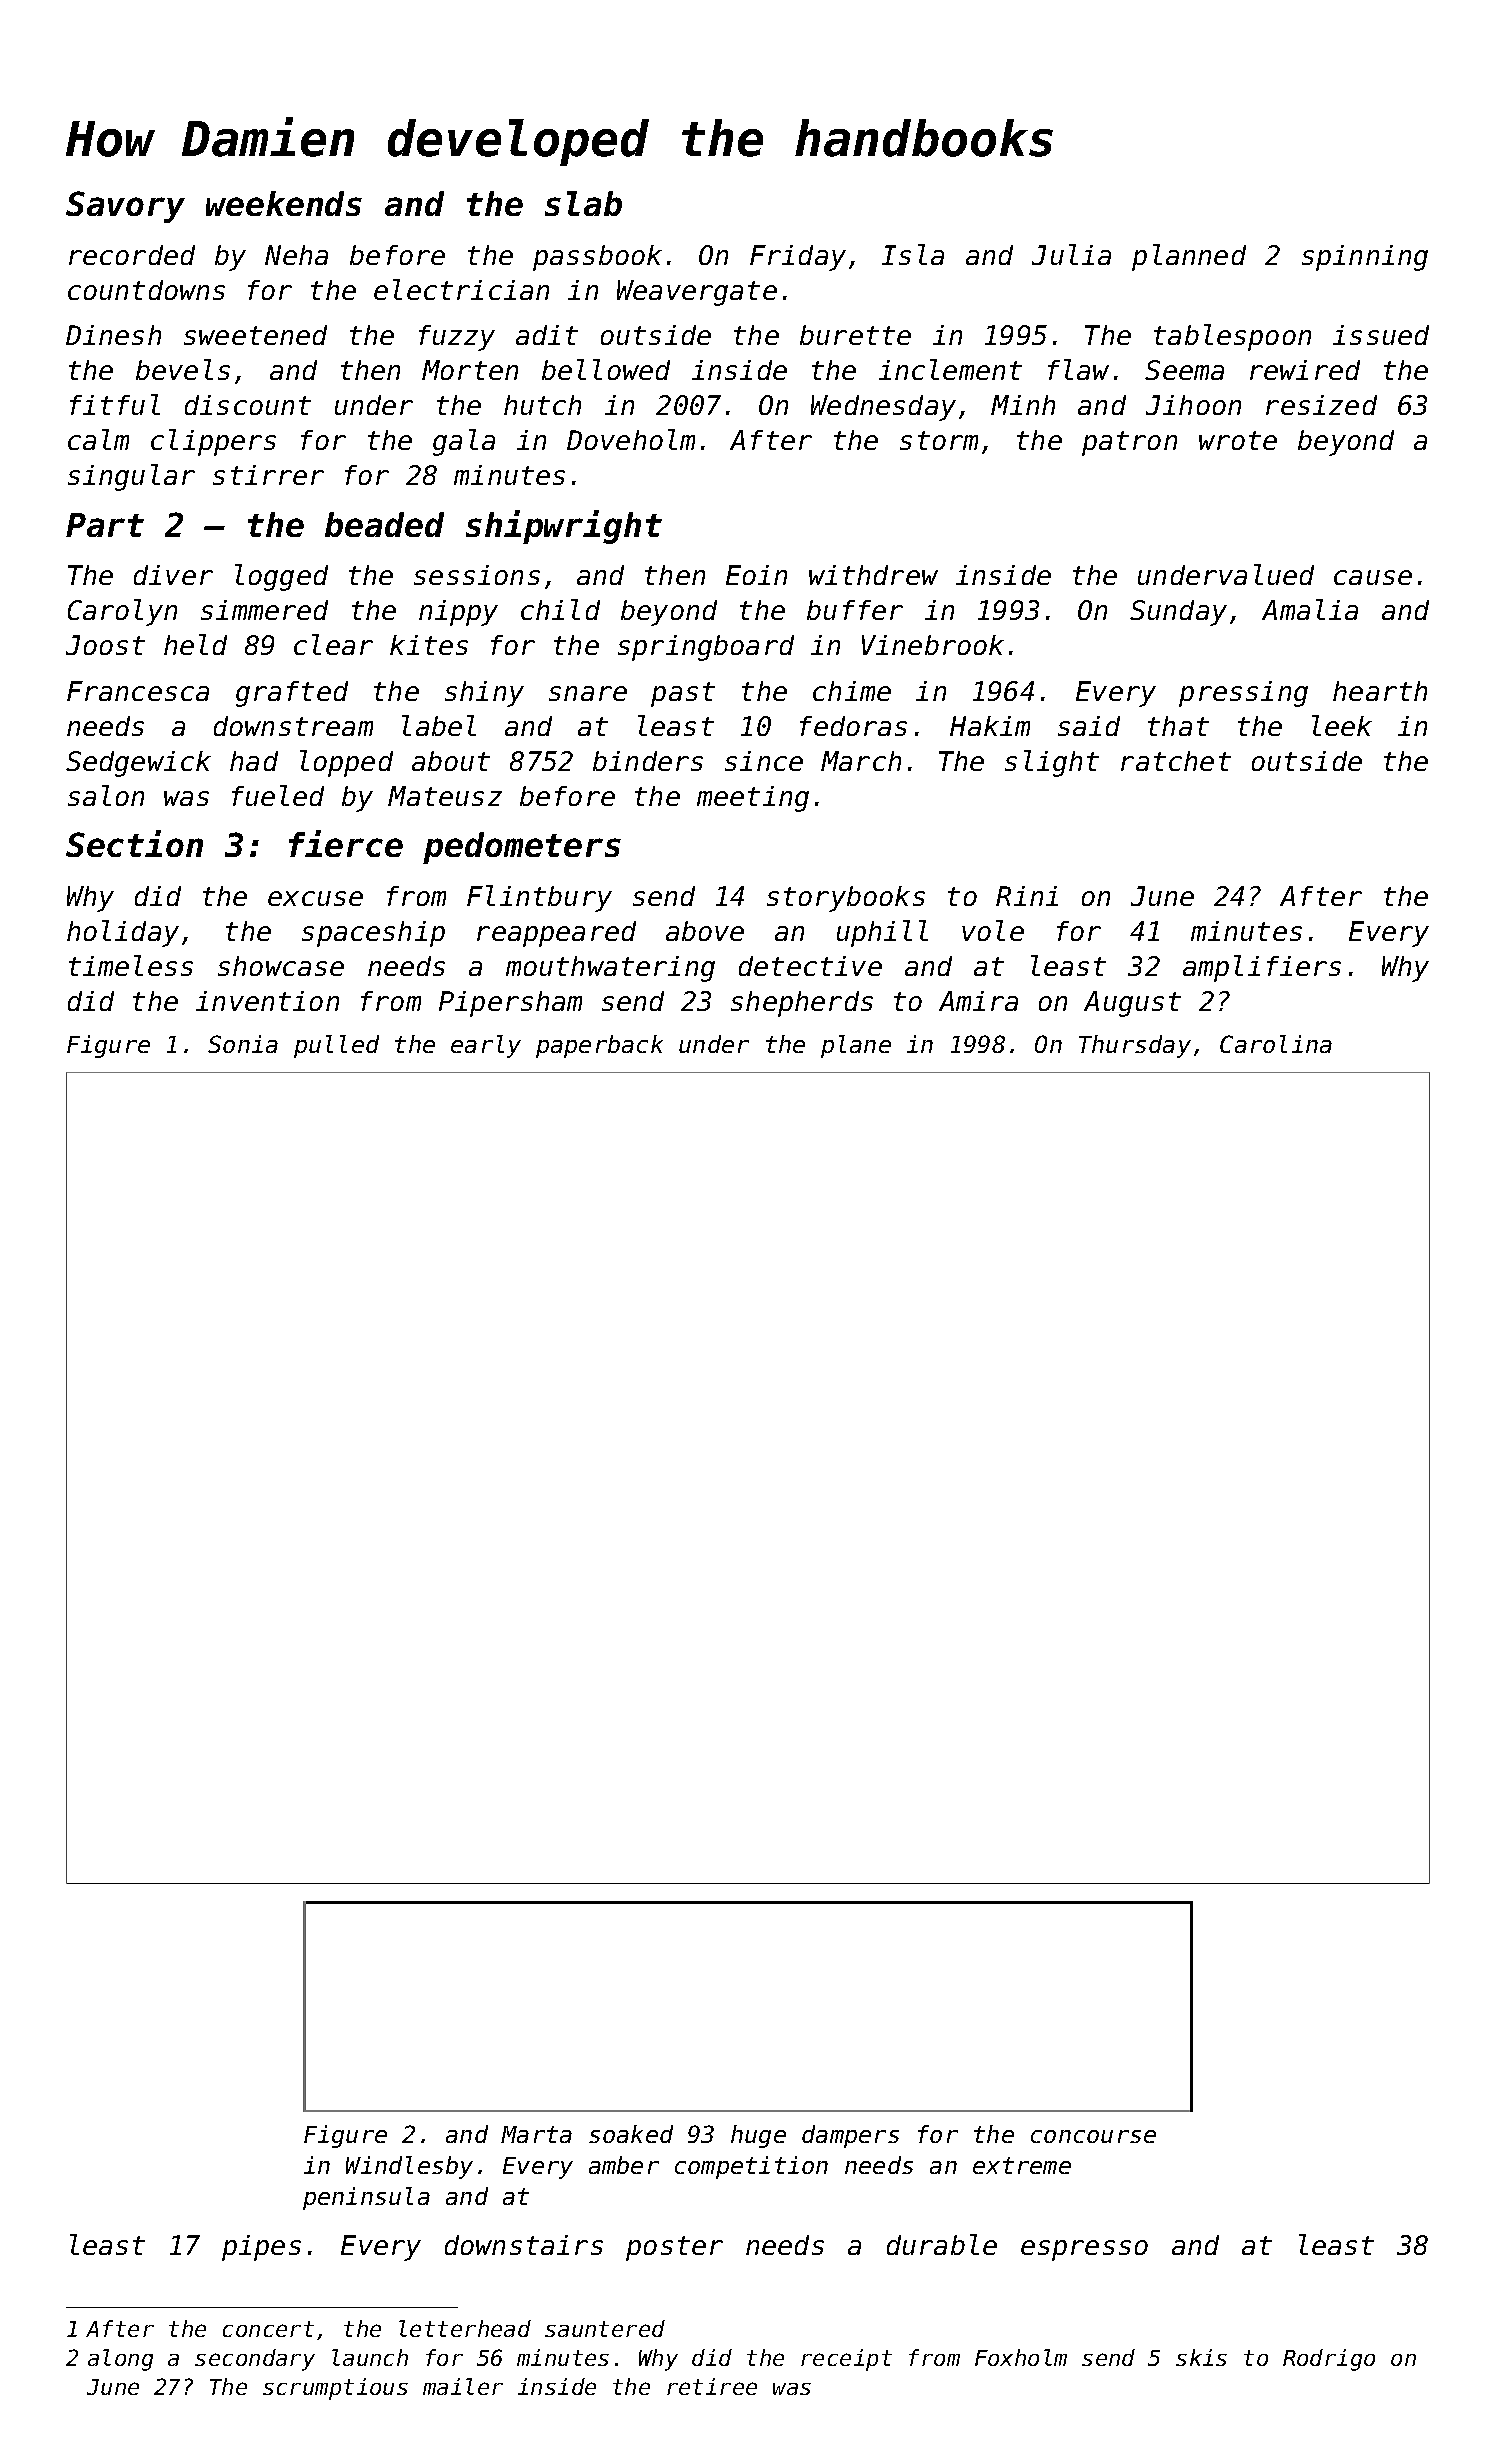 Image resolution: width=1496 pixels, height=2464 pixels. I want to click on meeting, so click(753, 799).
